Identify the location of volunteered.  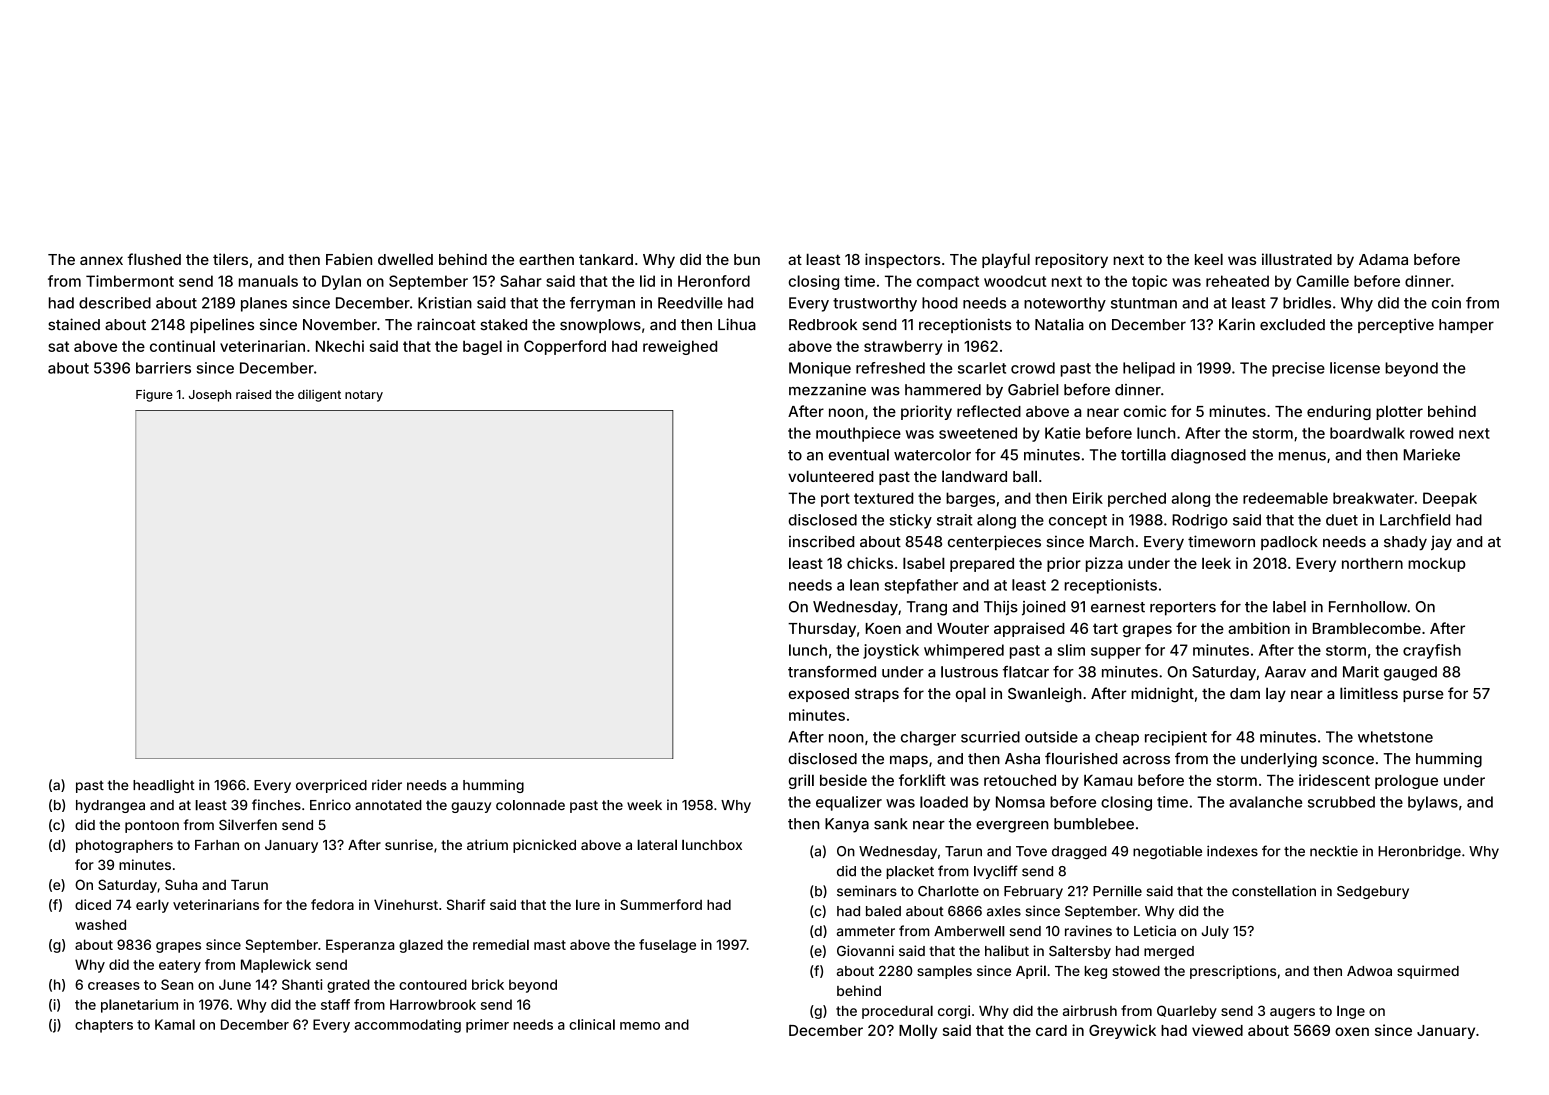
(831, 476).
